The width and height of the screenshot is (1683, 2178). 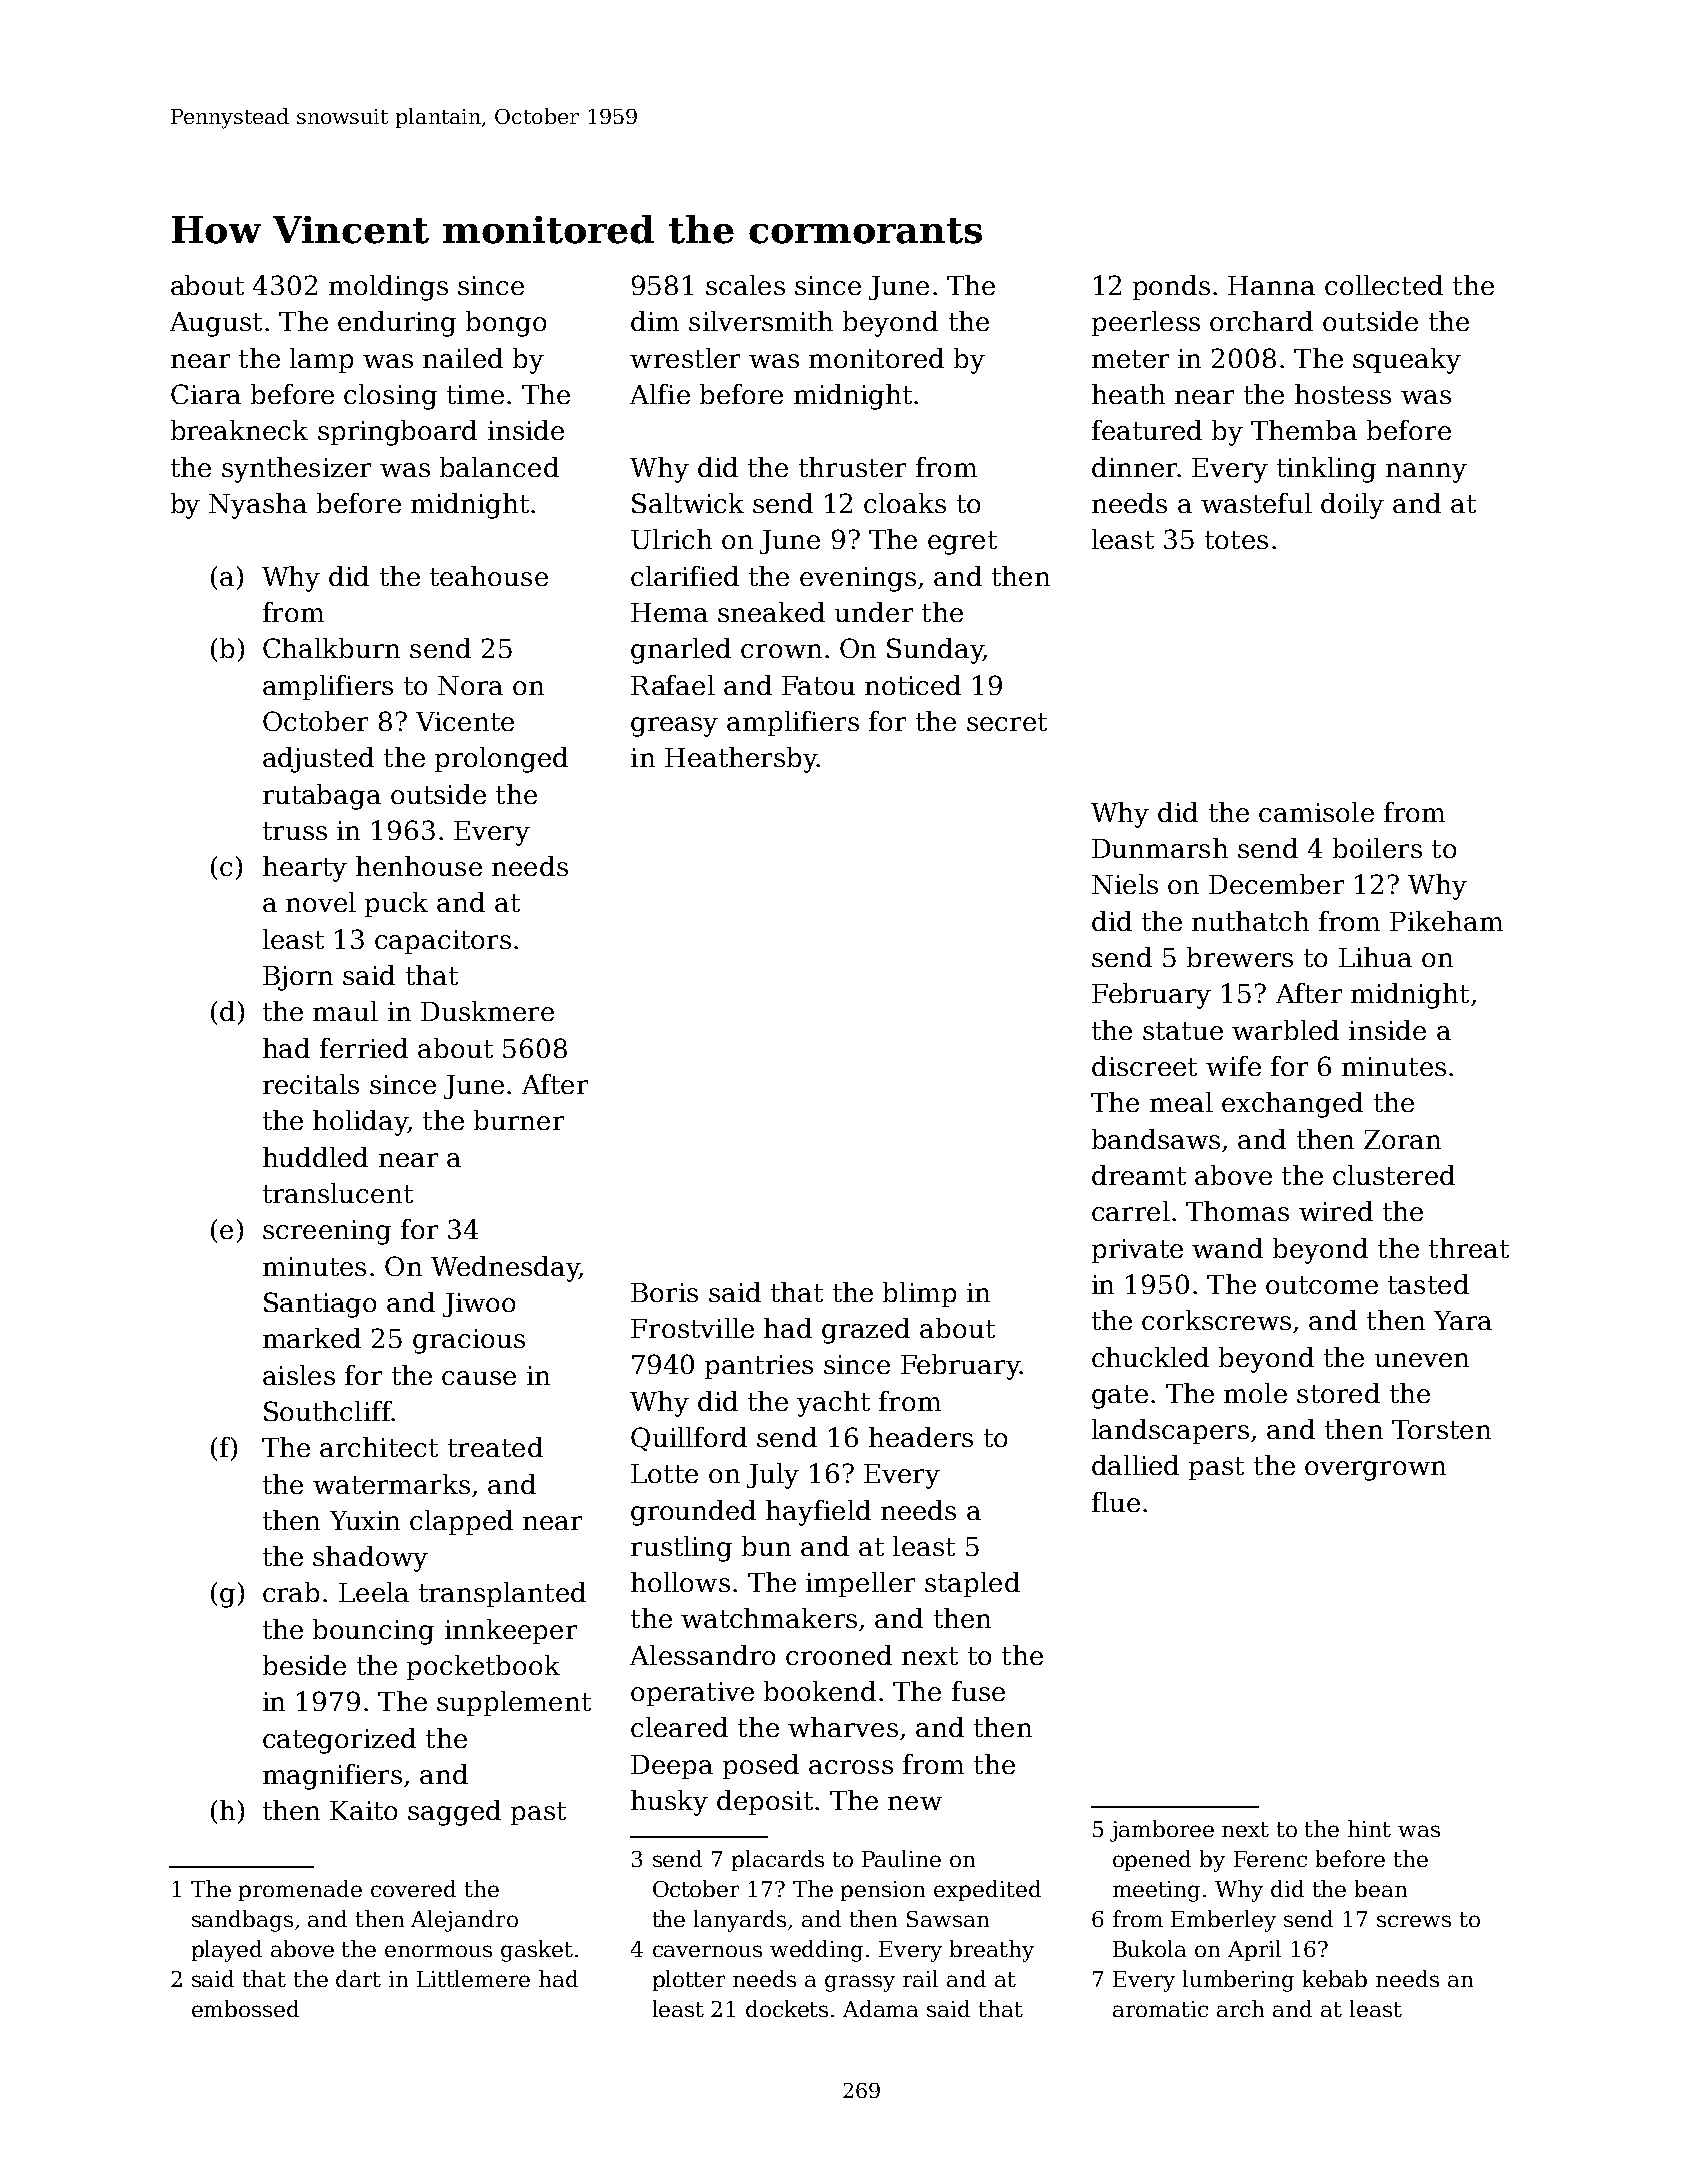 What do you see at coordinates (397, 433) in the screenshot?
I see `springboard` at bounding box center [397, 433].
